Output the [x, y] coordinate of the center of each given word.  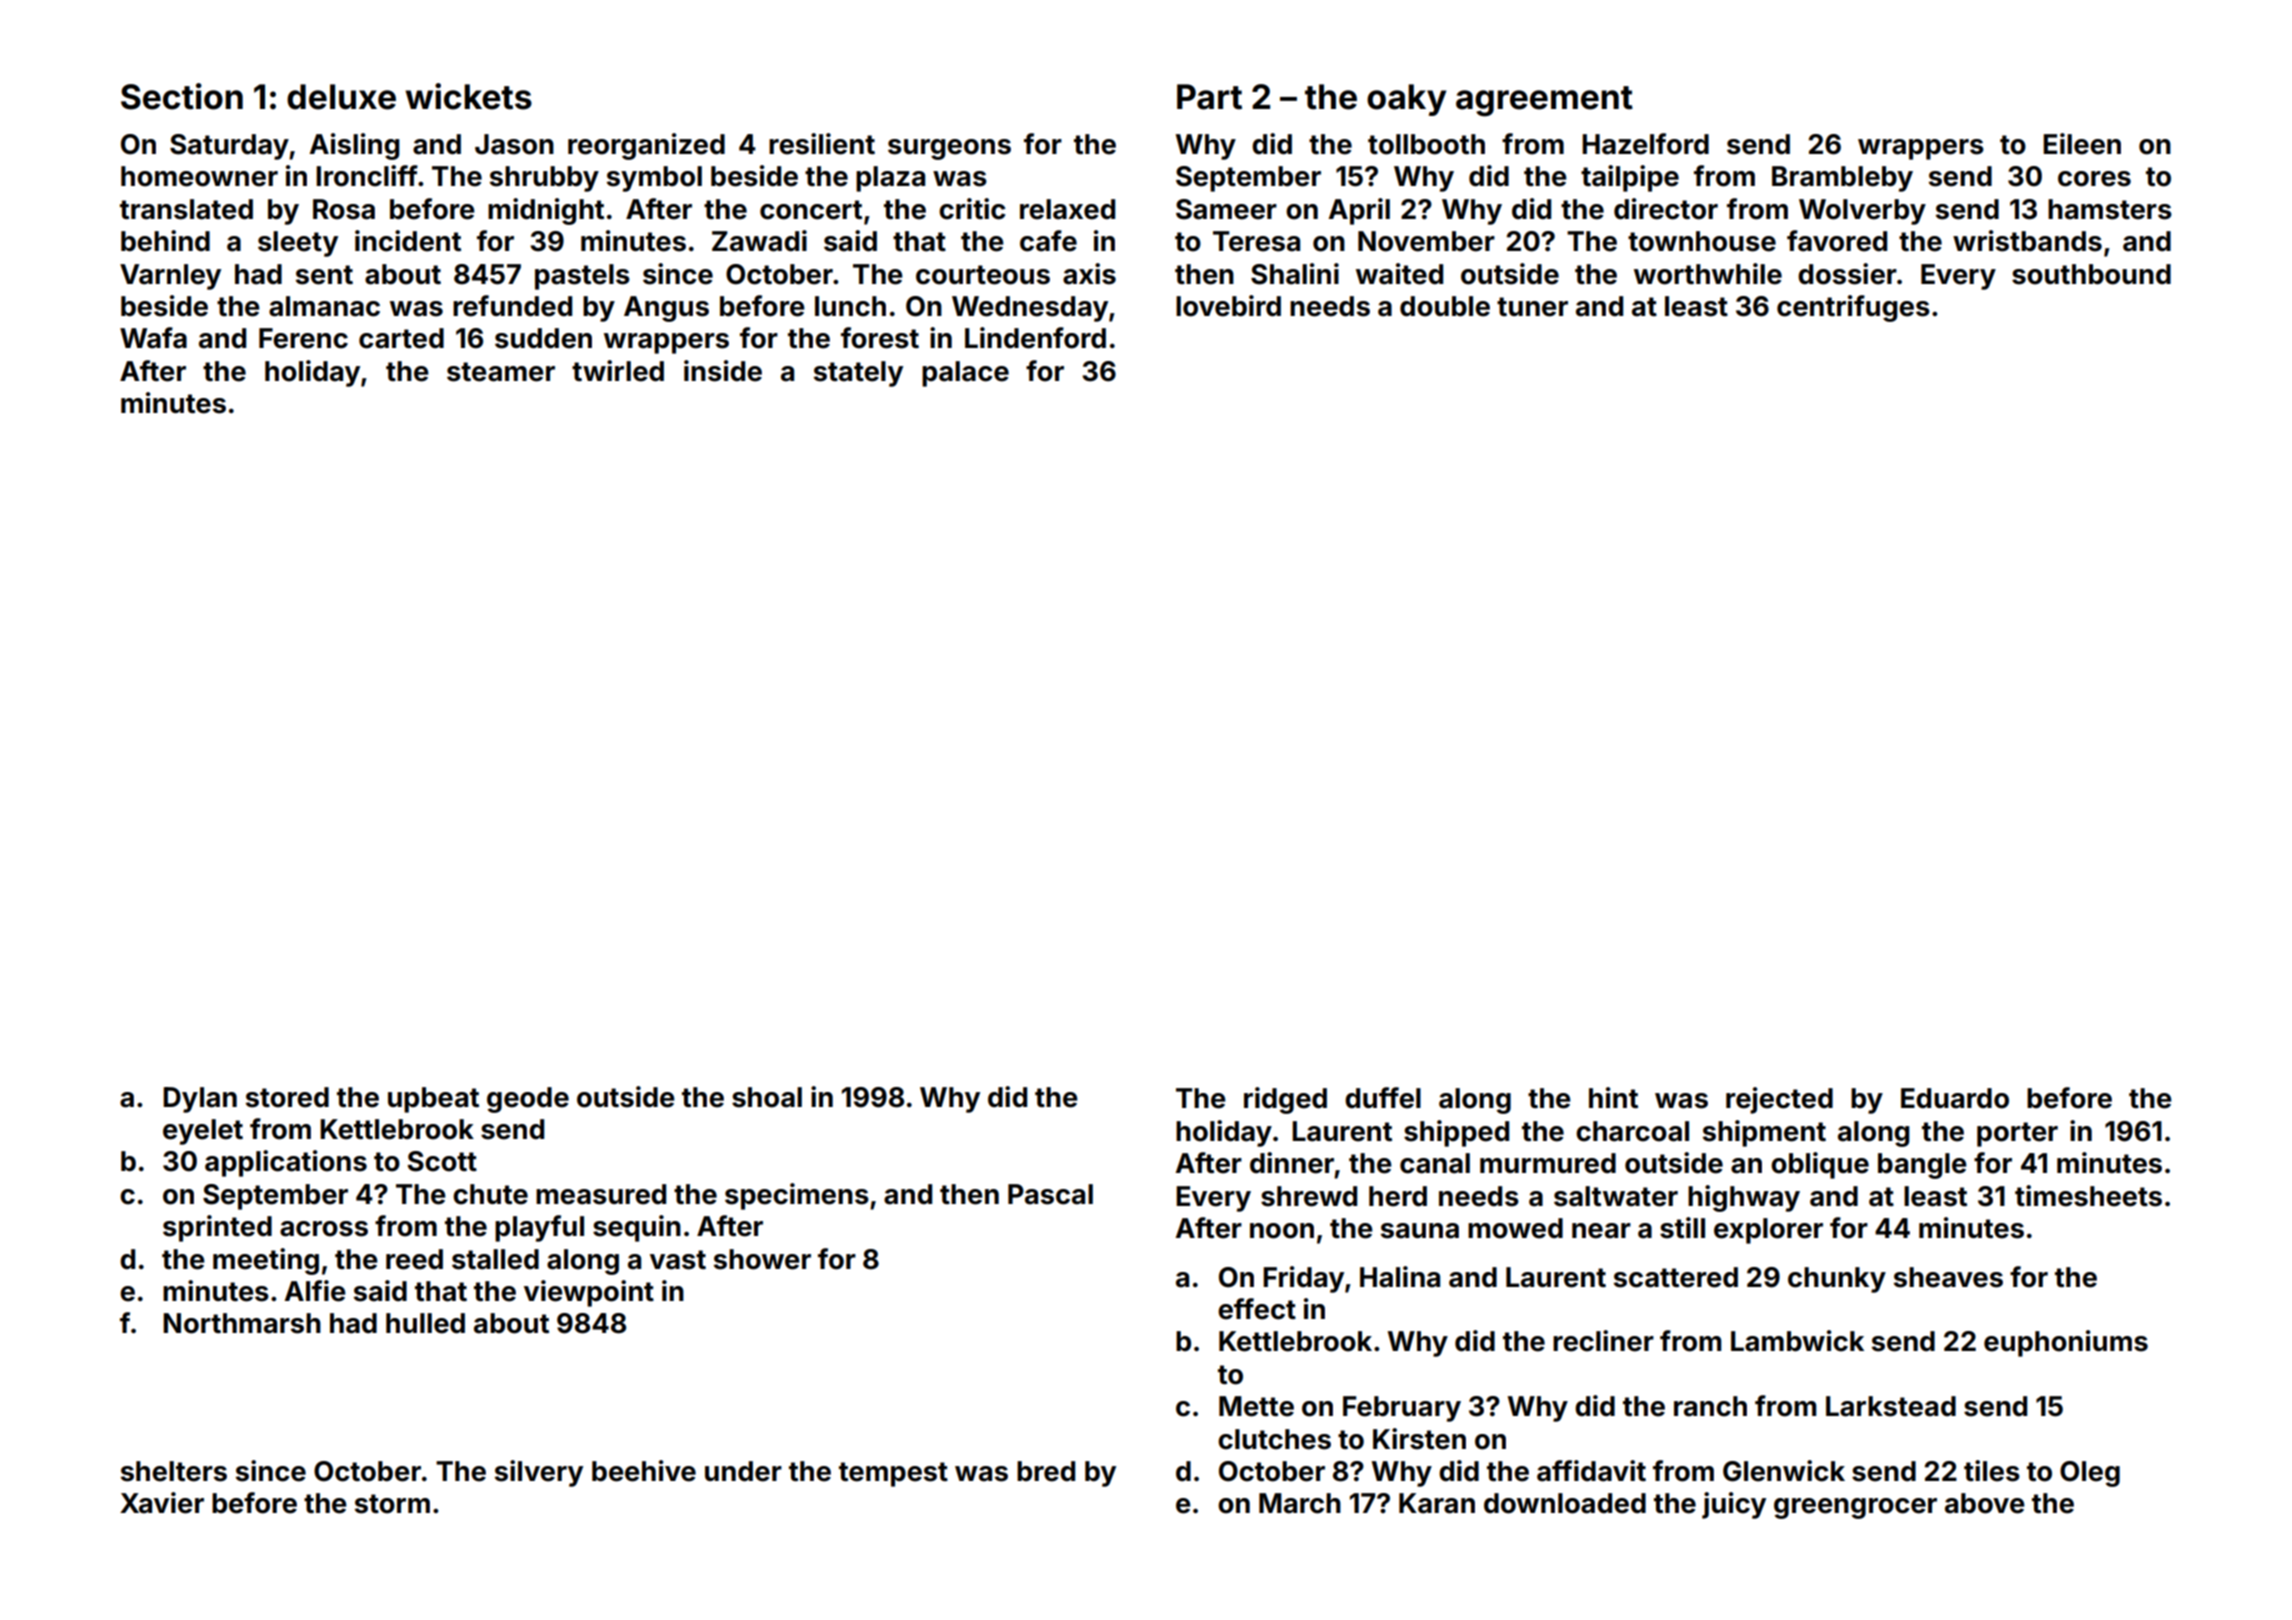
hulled [425, 1323]
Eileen [2082, 144]
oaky [1406, 100]
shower [762, 1259]
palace [965, 374]
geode [528, 1100]
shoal [767, 1097]
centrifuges [1853, 308]
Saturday [229, 147]
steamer [501, 372]
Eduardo [1955, 1098]
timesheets [2088, 1196]
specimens [797, 1196]
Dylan [200, 1100]
